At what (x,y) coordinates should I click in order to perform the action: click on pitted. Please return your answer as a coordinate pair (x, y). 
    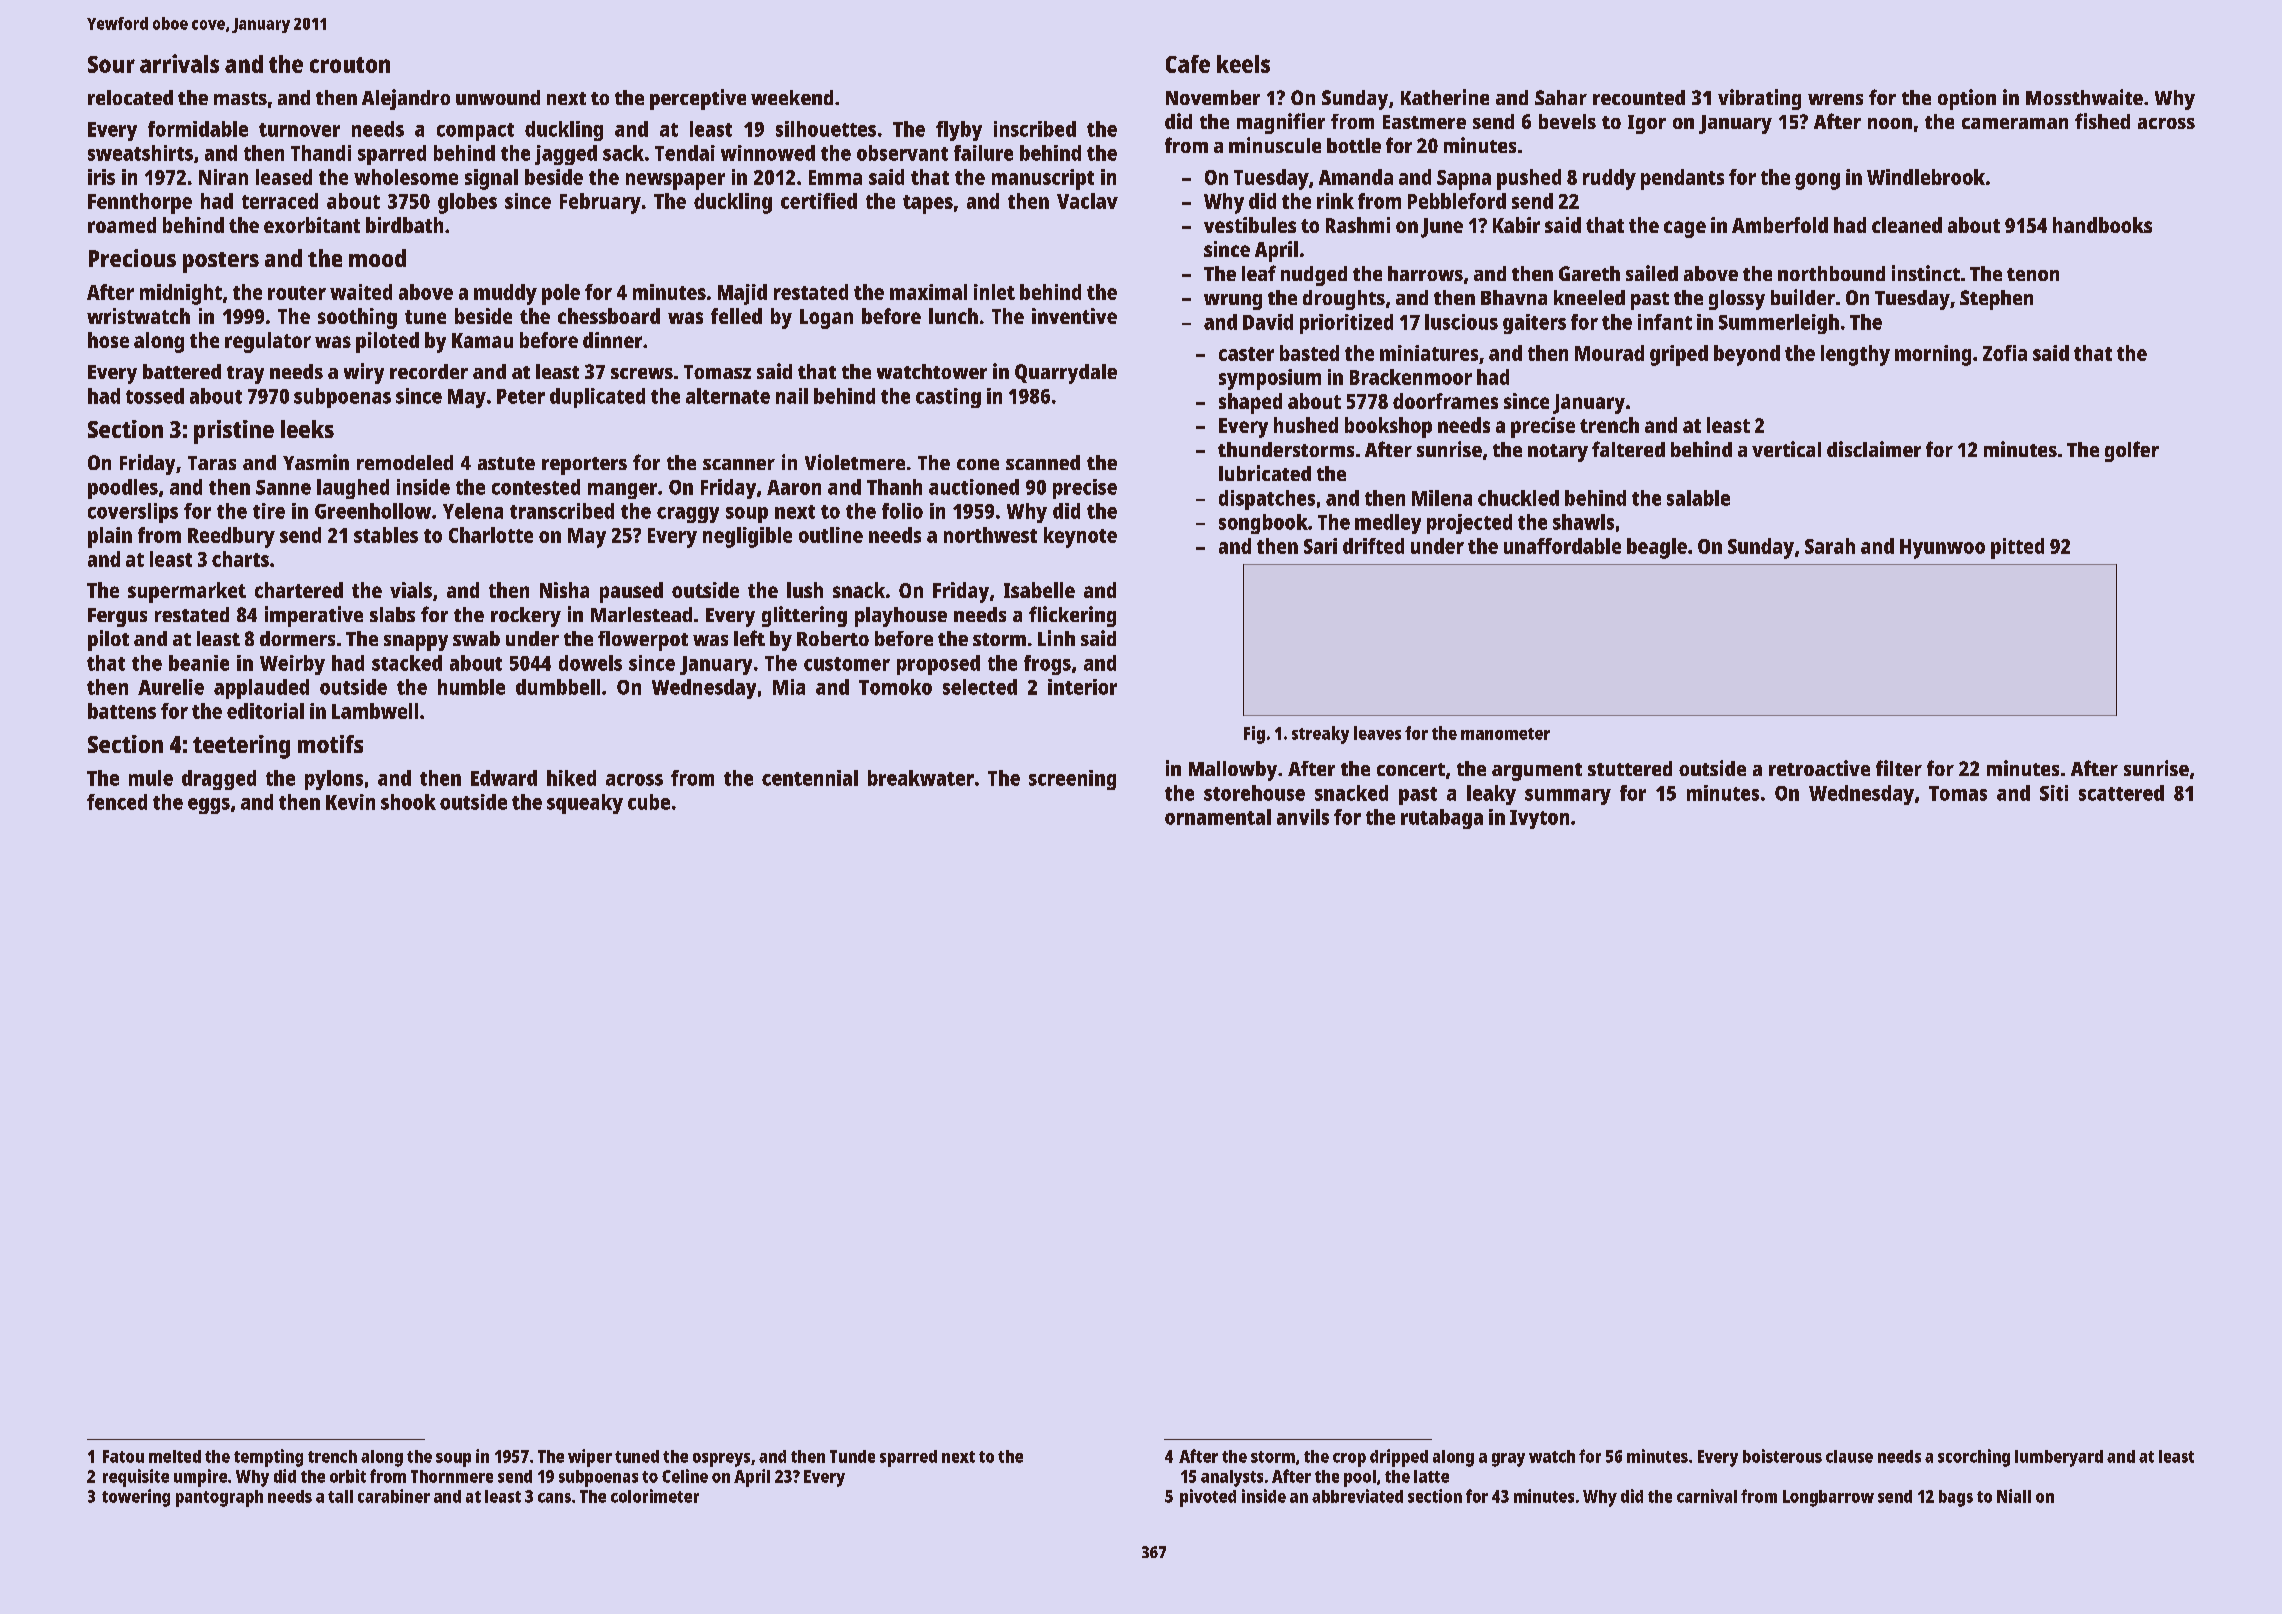
    Looking at the image, I should click on (2017, 548).
